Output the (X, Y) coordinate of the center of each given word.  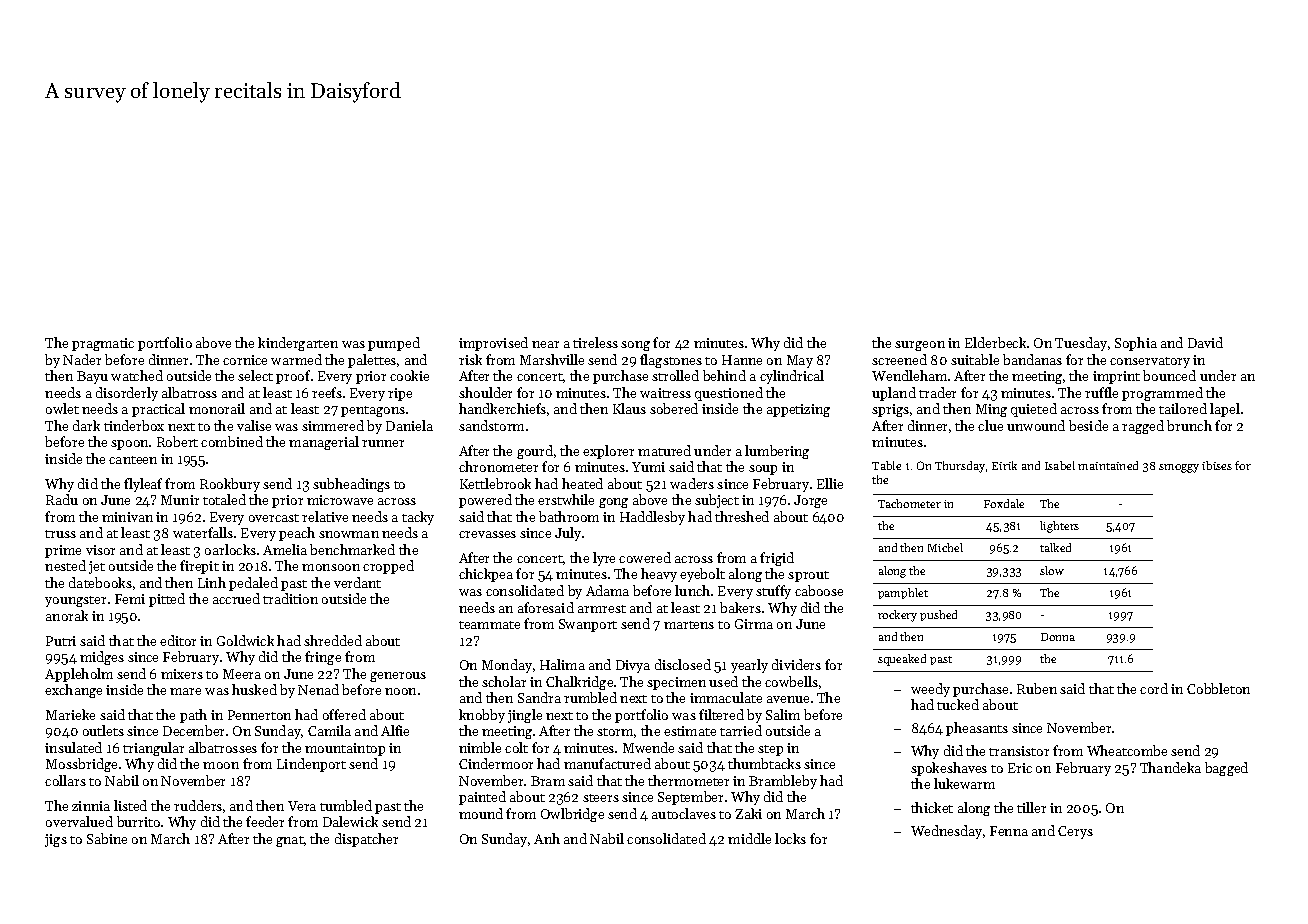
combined (232, 441)
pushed (938, 615)
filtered (721, 714)
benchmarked (352, 549)
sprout (808, 576)
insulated (73, 747)
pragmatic (103, 344)
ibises (1217, 465)
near (545, 344)
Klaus (629, 408)
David (1205, 342)
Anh (547, 838)
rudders (198, 805)
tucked (958, 704)
